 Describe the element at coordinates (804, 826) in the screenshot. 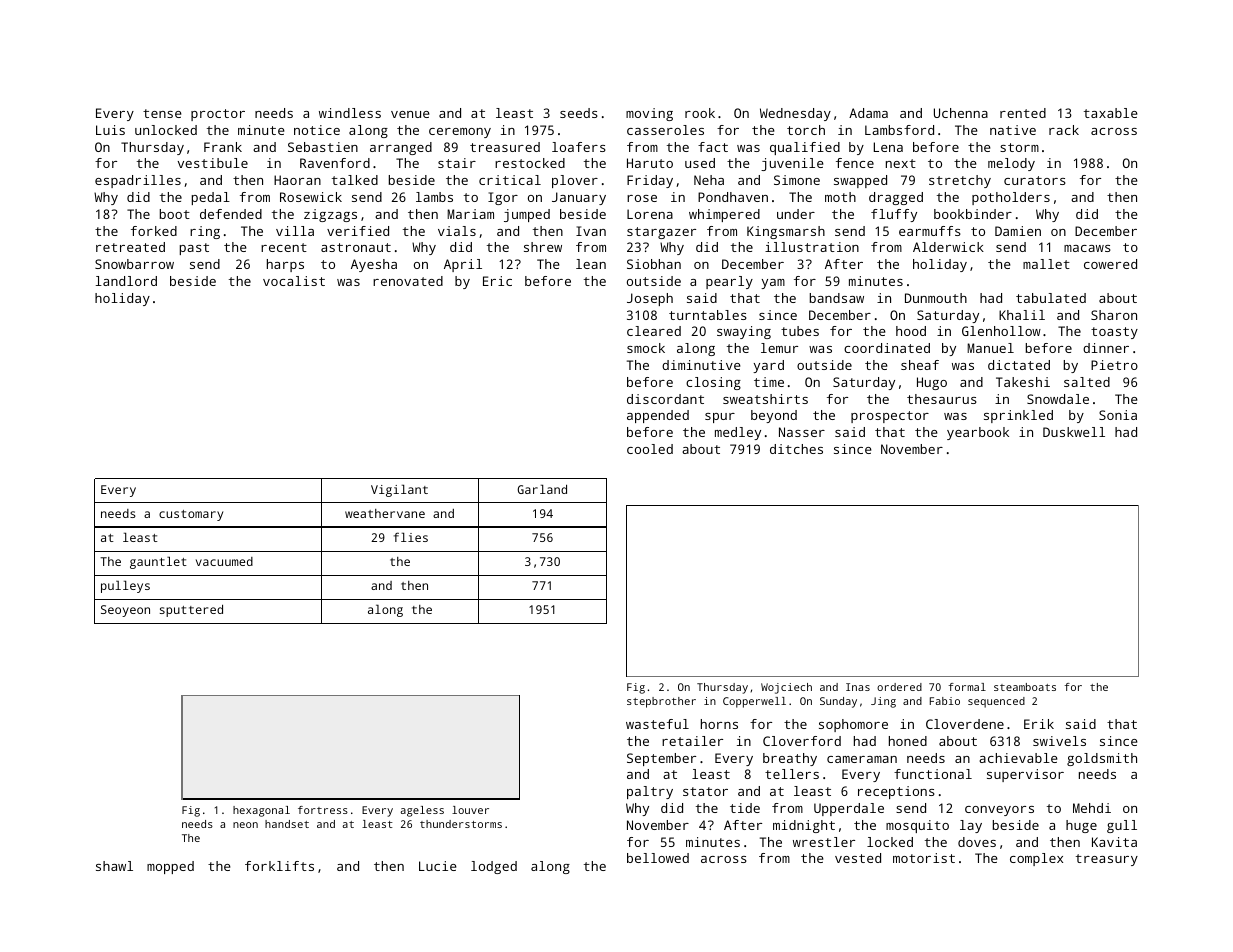

I see `midnight` at that location.
